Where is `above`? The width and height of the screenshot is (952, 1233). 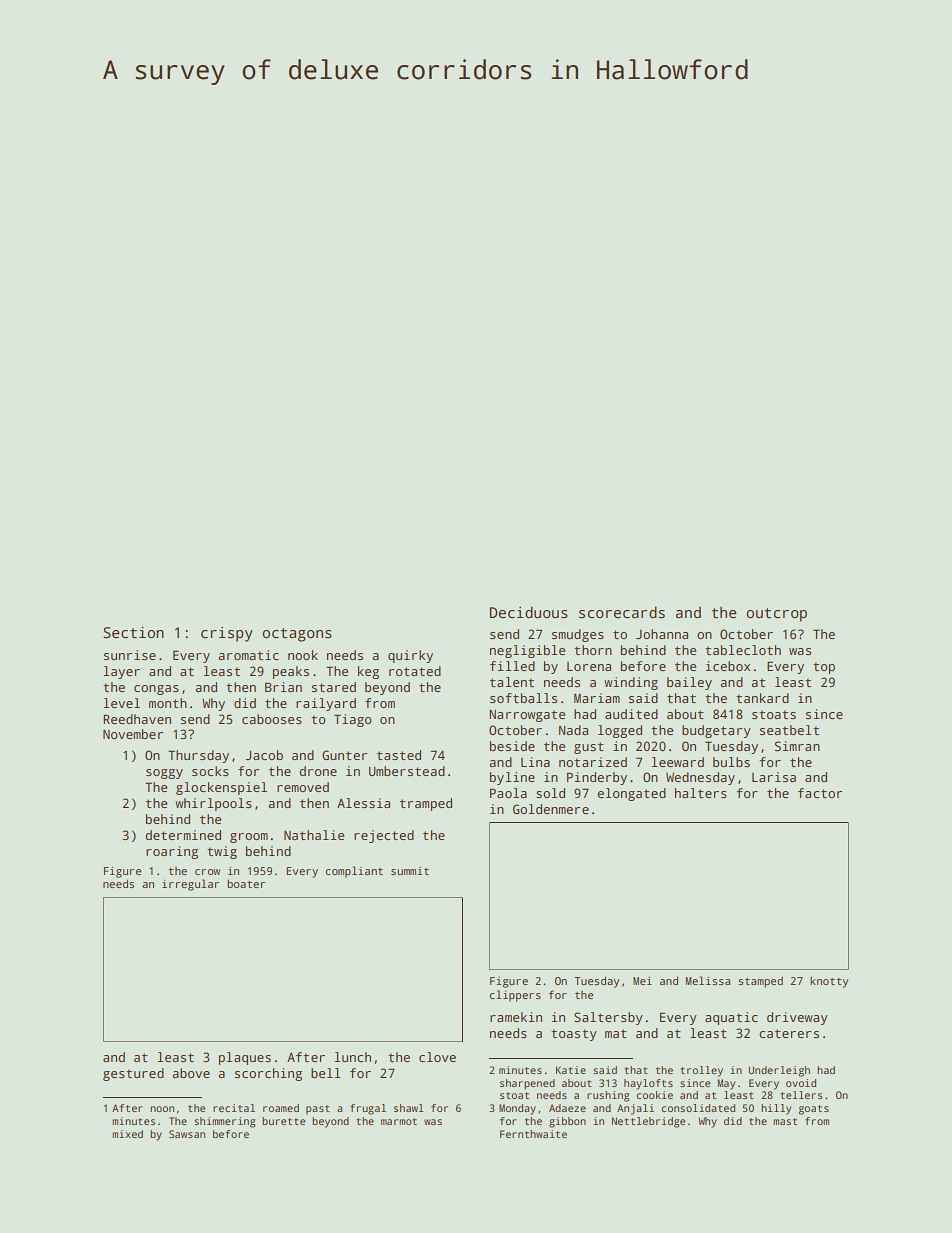 above is located at coordinates (191, 1073).
